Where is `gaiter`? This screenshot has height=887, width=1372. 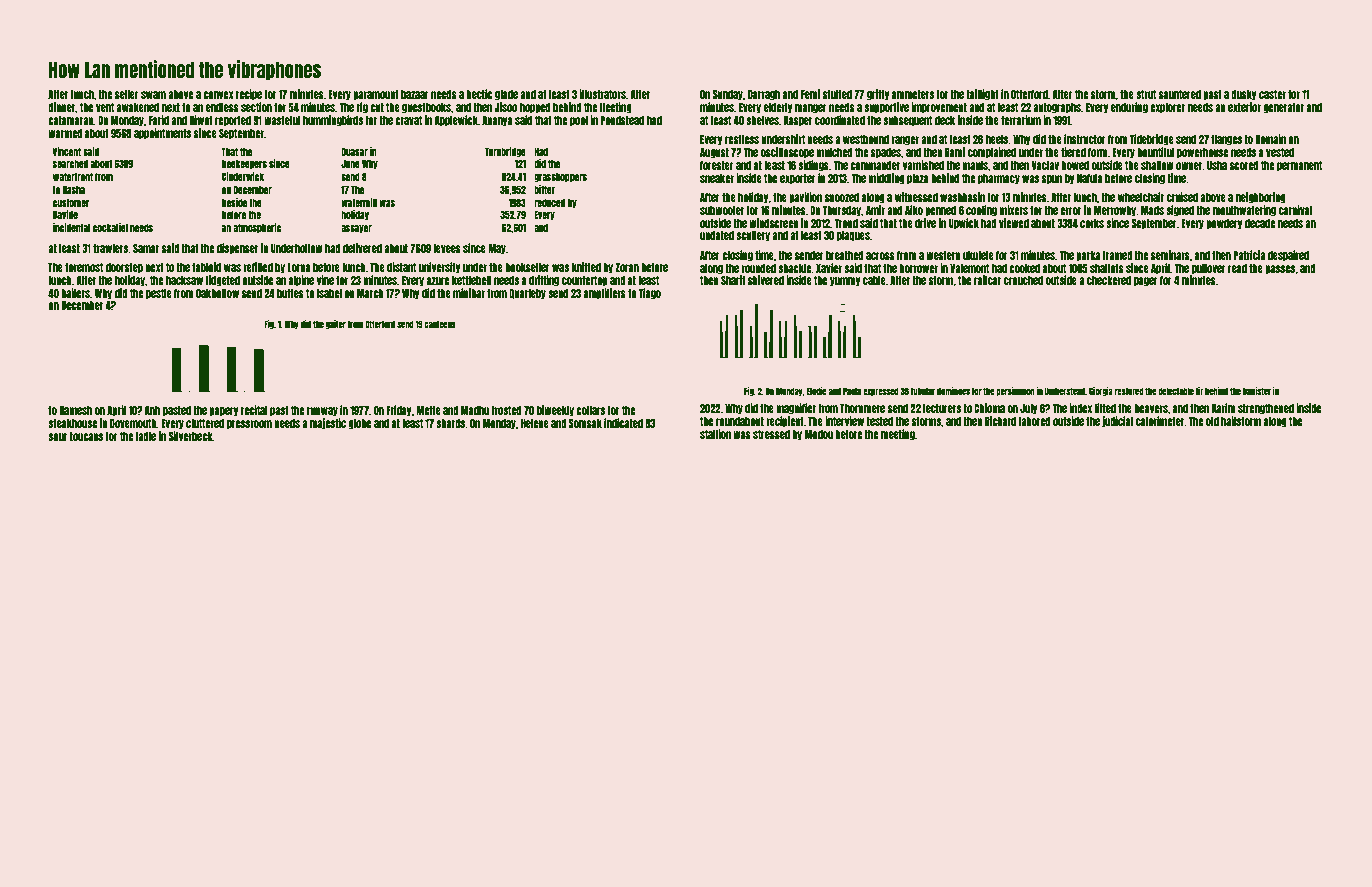
gaiter is located at coordinates (336, 324).
